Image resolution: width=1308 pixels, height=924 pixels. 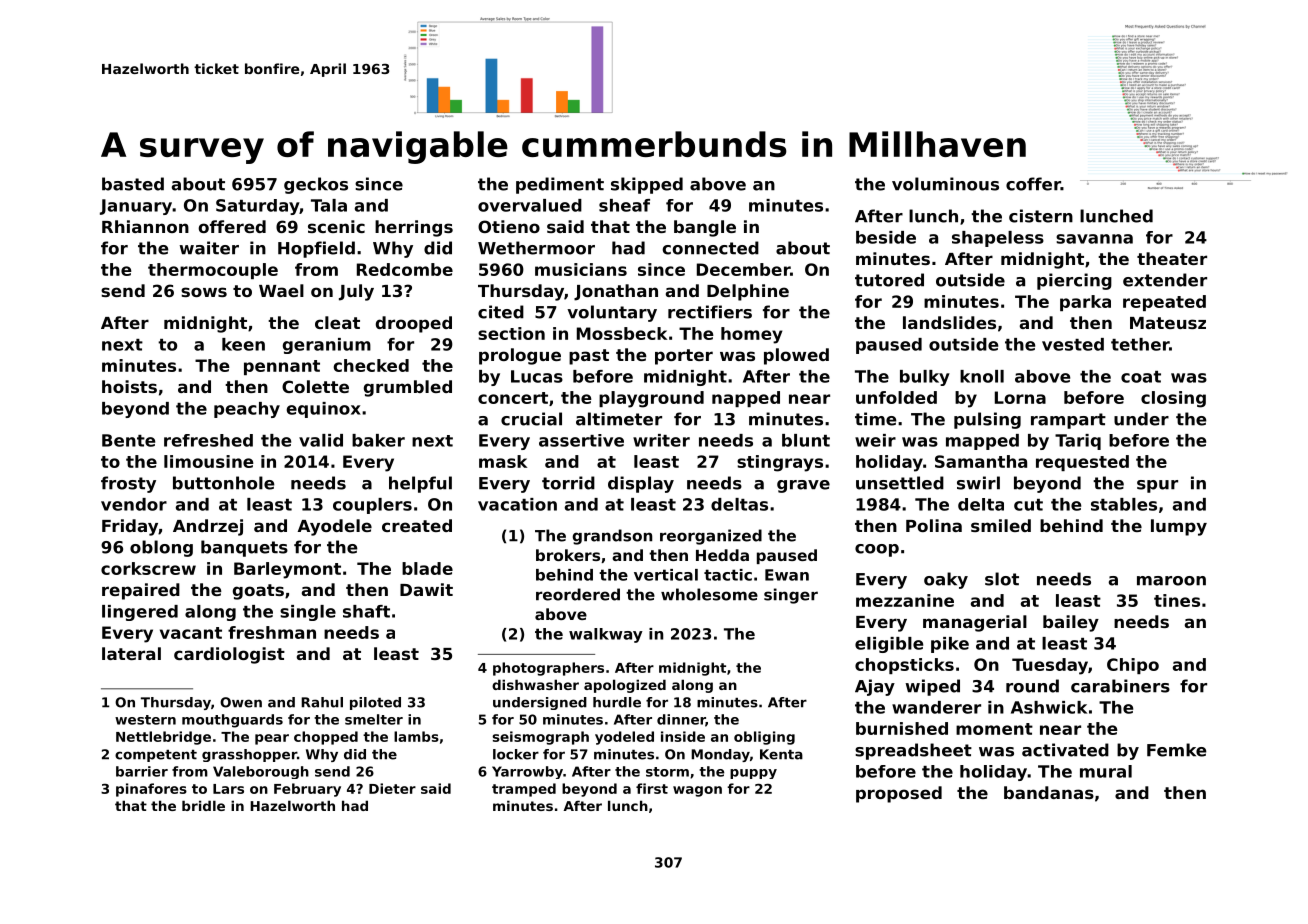 What do you see at coordinates (796, 356) in the page?
I see `plowed` at bounding box center [796, 356].
